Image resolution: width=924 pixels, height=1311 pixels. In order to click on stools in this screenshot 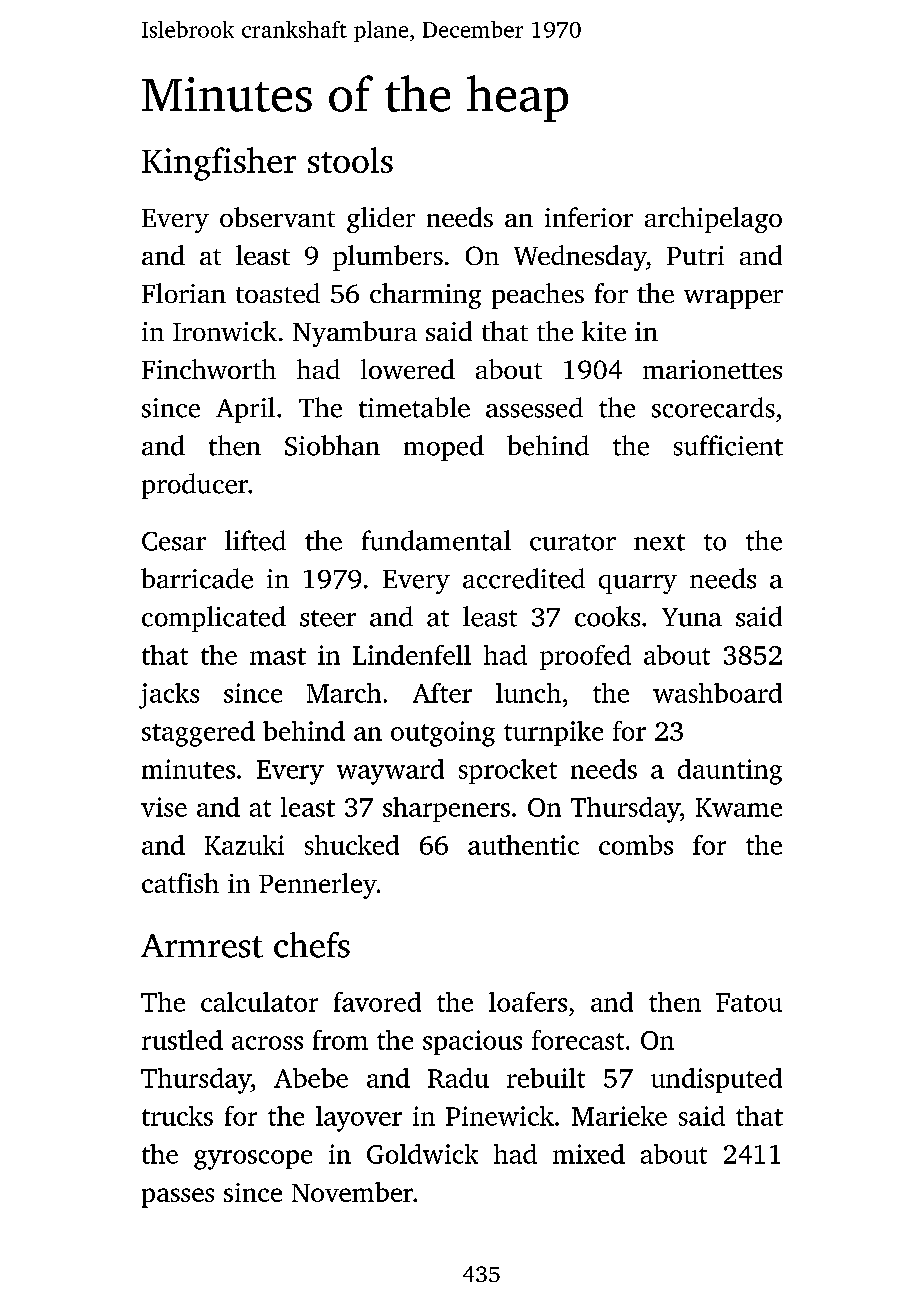, I will do `click(350, 160)`.
